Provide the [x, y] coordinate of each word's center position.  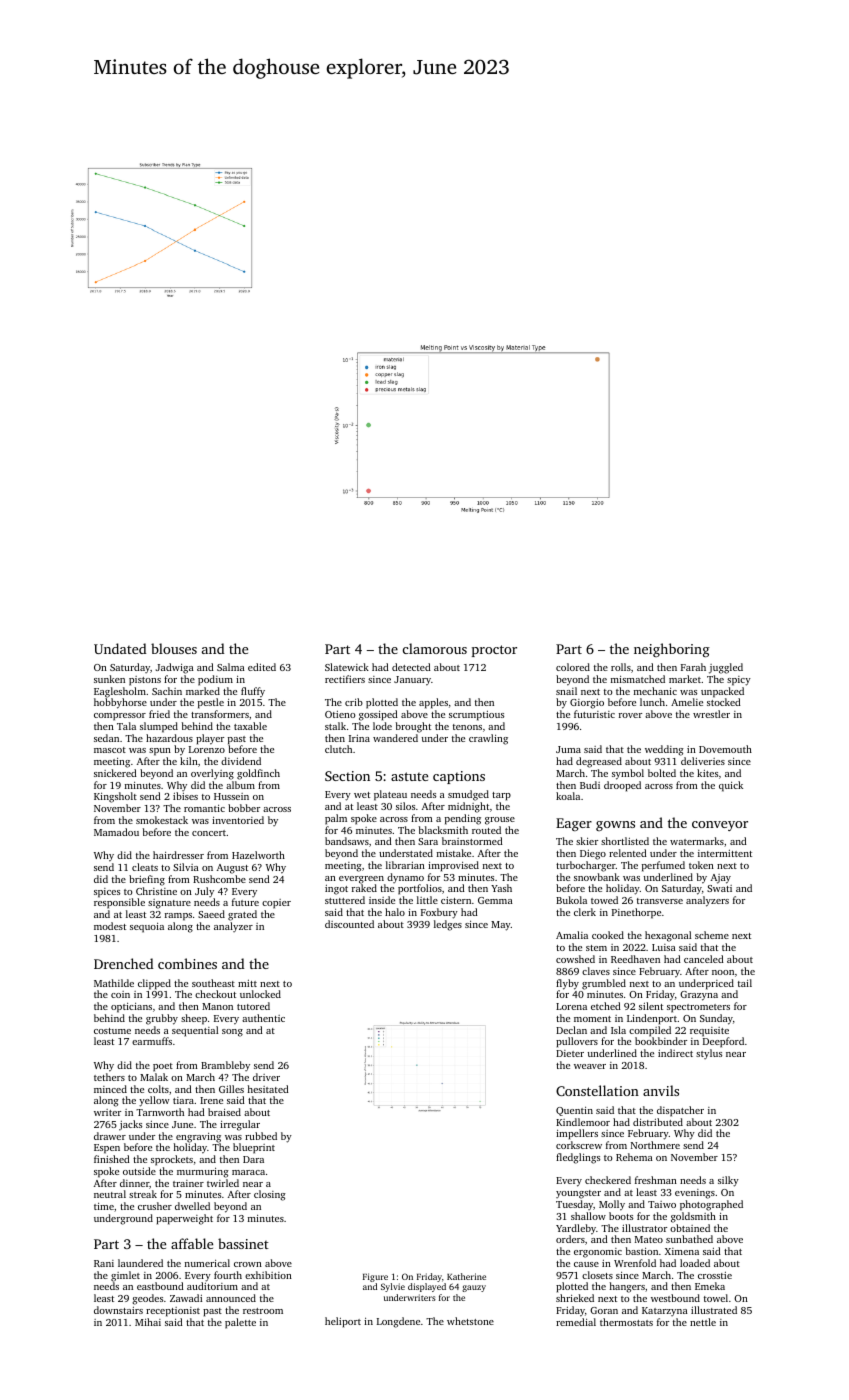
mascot [110, 750]
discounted [349, 924]
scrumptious [476, 716]
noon [723, 972]
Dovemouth [725, 749]
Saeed [211, 914]
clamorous [435, 648]
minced [110, 1089]
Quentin [574, 1111]
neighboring [672, 650]
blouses [174, 648]
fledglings [578, 1158]
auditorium [212, 1286]
